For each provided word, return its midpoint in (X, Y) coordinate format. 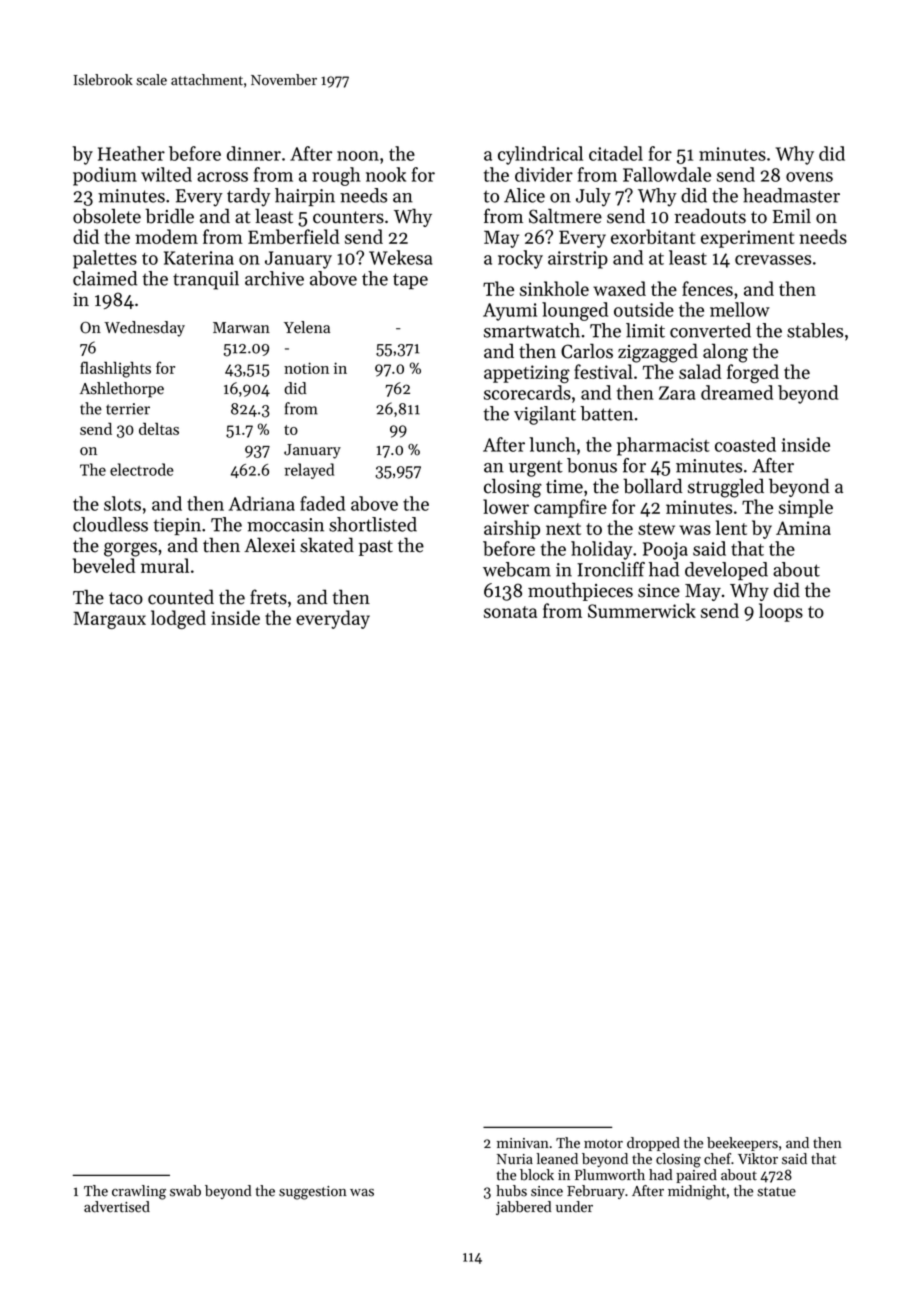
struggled (726, 488)
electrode (142, 469)
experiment (747, 239)
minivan (522, 1143)
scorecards (527, 392)
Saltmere (565, 216)
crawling (139, 1192)
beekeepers (742, 1144)
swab (185, 1191)
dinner (254, 153)
